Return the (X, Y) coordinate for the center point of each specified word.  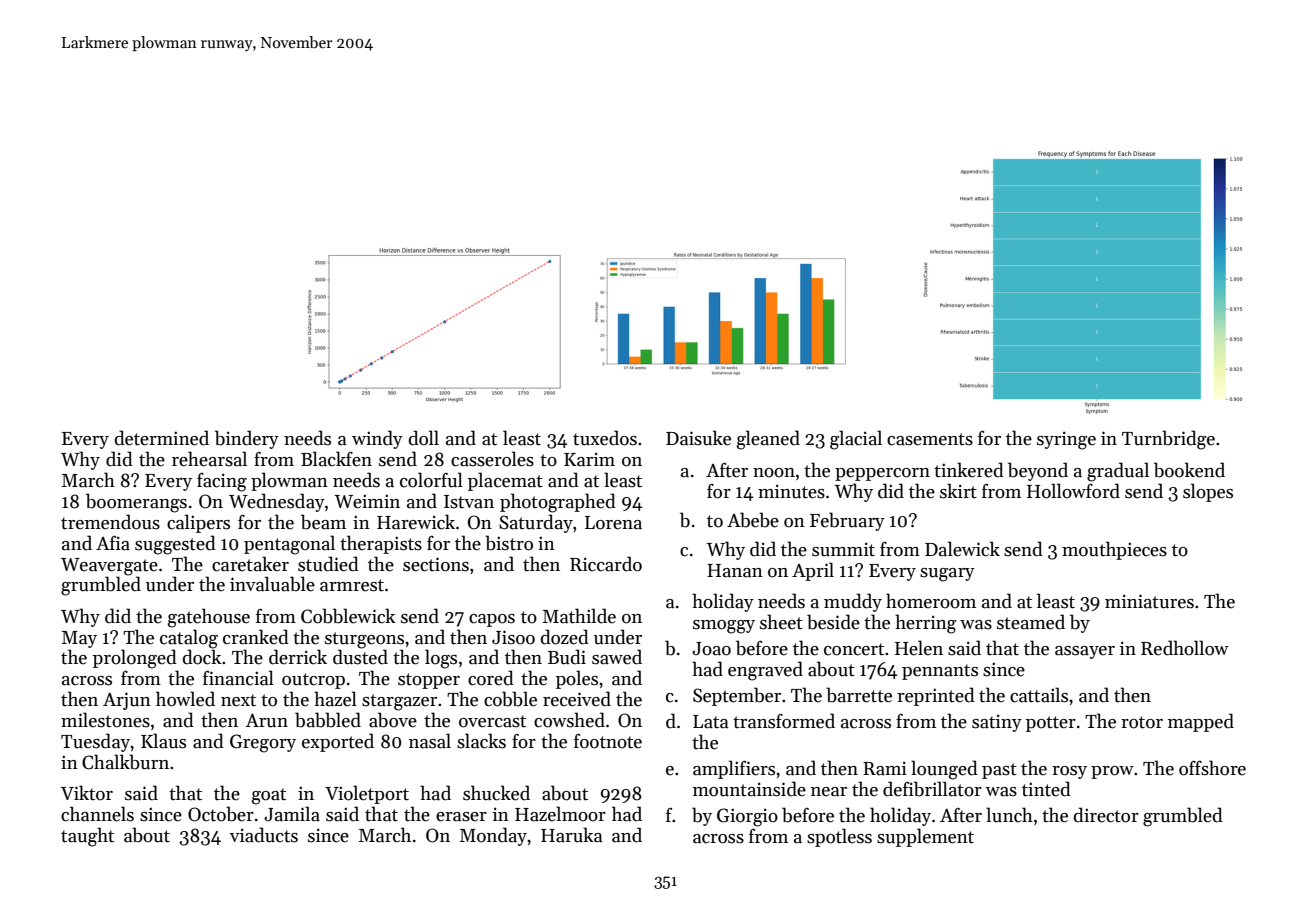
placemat (505, 481)
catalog (189, 639)
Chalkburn (125, 762)
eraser (461, 817)
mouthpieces (1114, 550)
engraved (765, 671)
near (829, 792)
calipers (198, 523)
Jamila (292, 814)
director (1106, 815)
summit (843, 549)
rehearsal (209, 459)
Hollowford (1073, 491)
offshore (1212, 768)
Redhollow (1185, 648)
